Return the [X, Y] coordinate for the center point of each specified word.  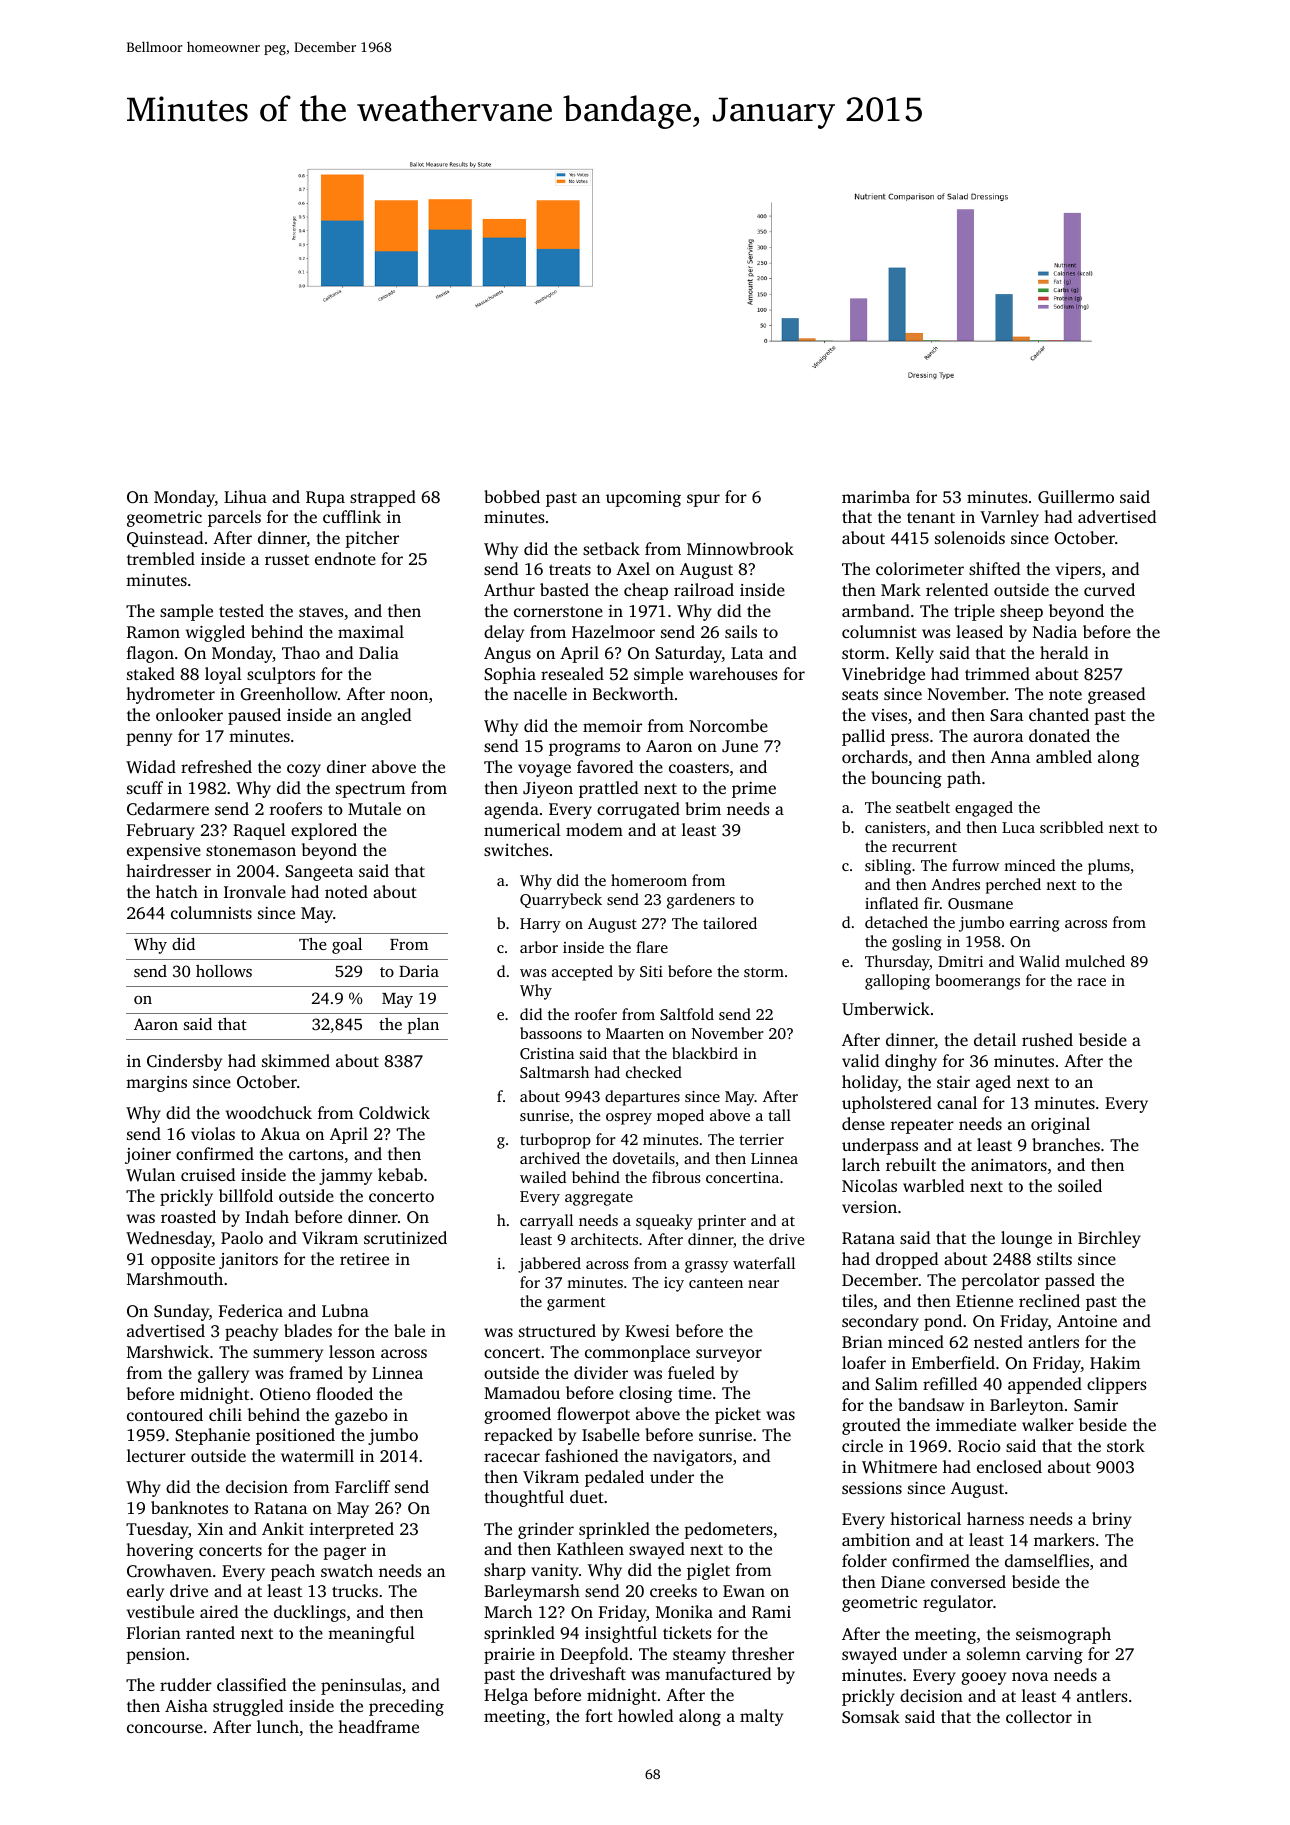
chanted [1059, 714]
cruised [208, 1174]
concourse [165, 1728]
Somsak [871, 1717]
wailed [543, 1177]
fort [599, 1715]
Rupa [325, 499]
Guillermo [1076, 497]
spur [703, 500]
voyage [544, 770]
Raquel [259, 831]
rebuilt [911, 1164]
